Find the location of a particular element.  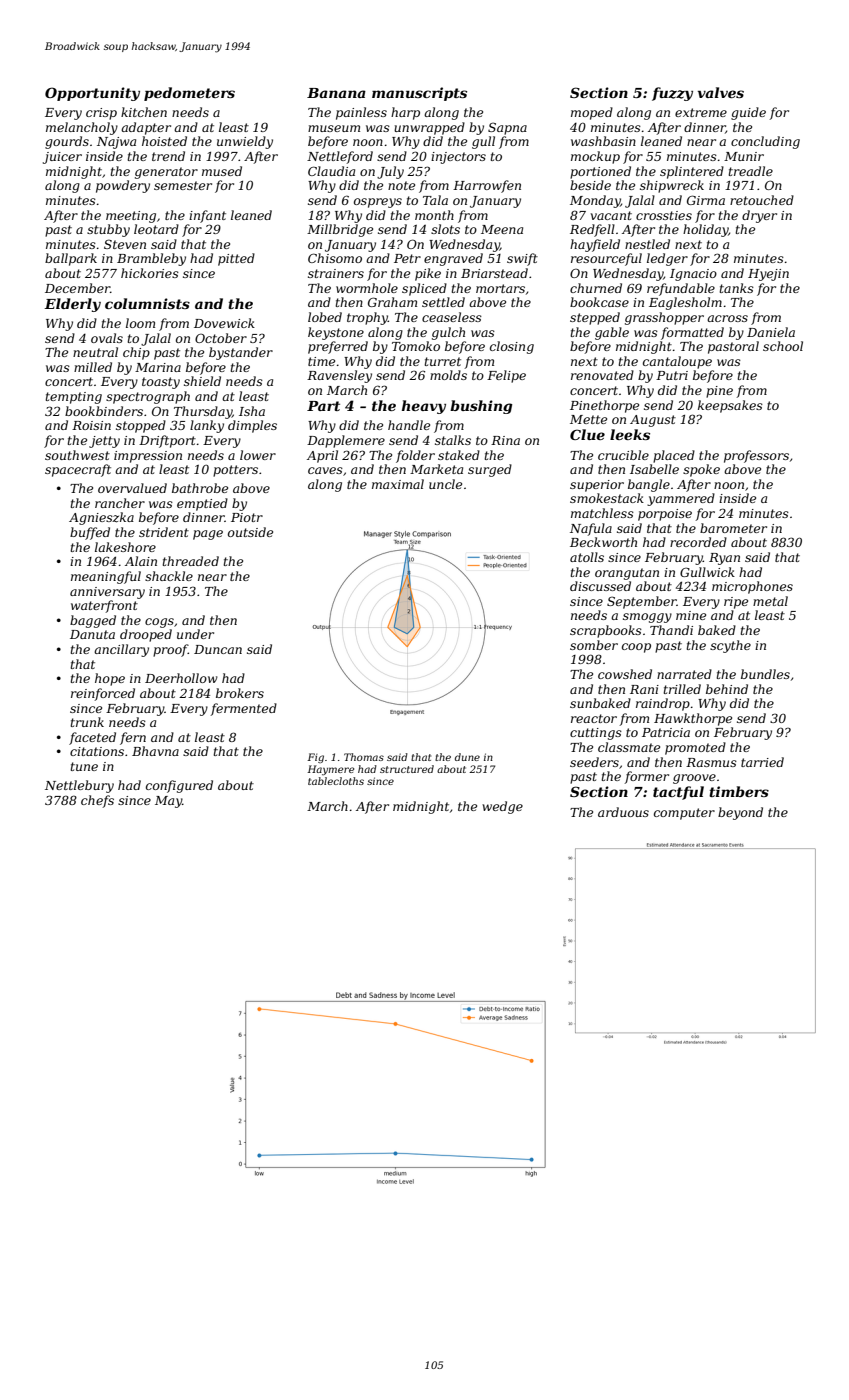

shipwreck is located at coordinates (672, 186).
